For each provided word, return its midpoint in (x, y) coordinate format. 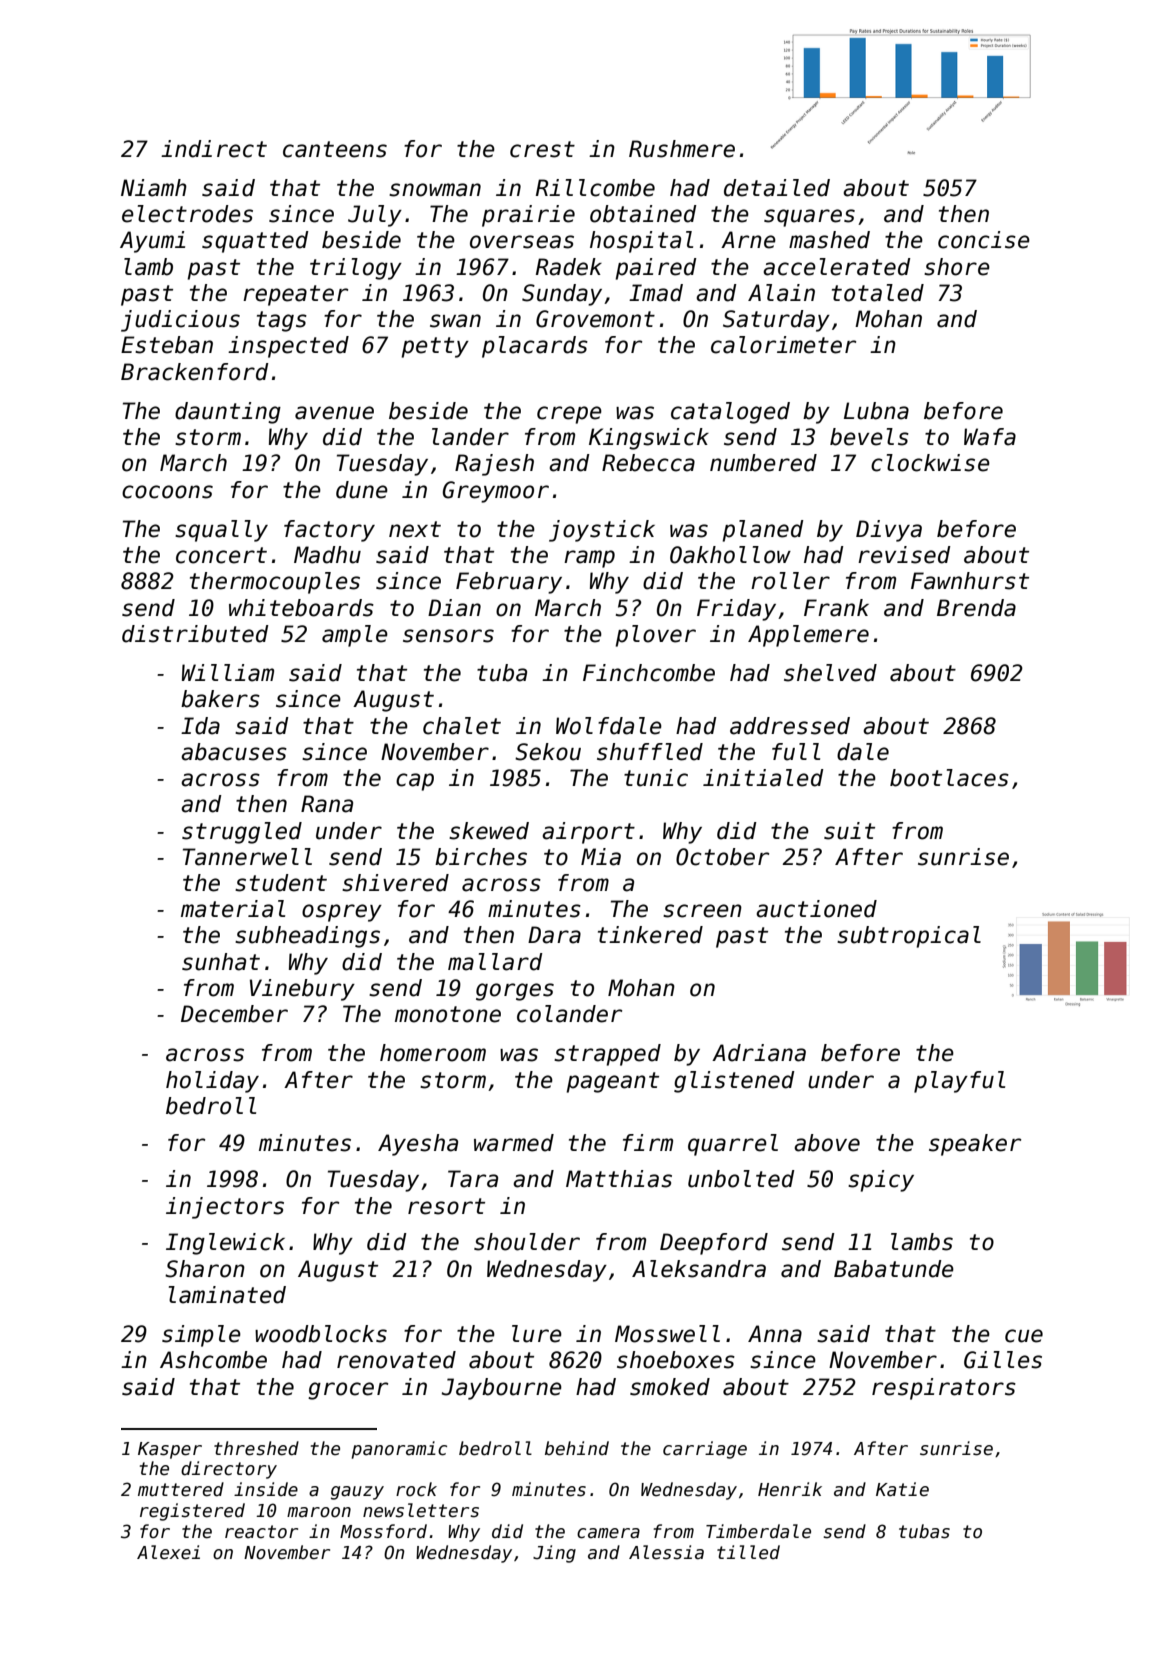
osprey (342, 913)
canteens (335, 149)
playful (959, 1082)
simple (201, 1336)
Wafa (990, 437)
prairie (528, 216)
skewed (489, 831)
